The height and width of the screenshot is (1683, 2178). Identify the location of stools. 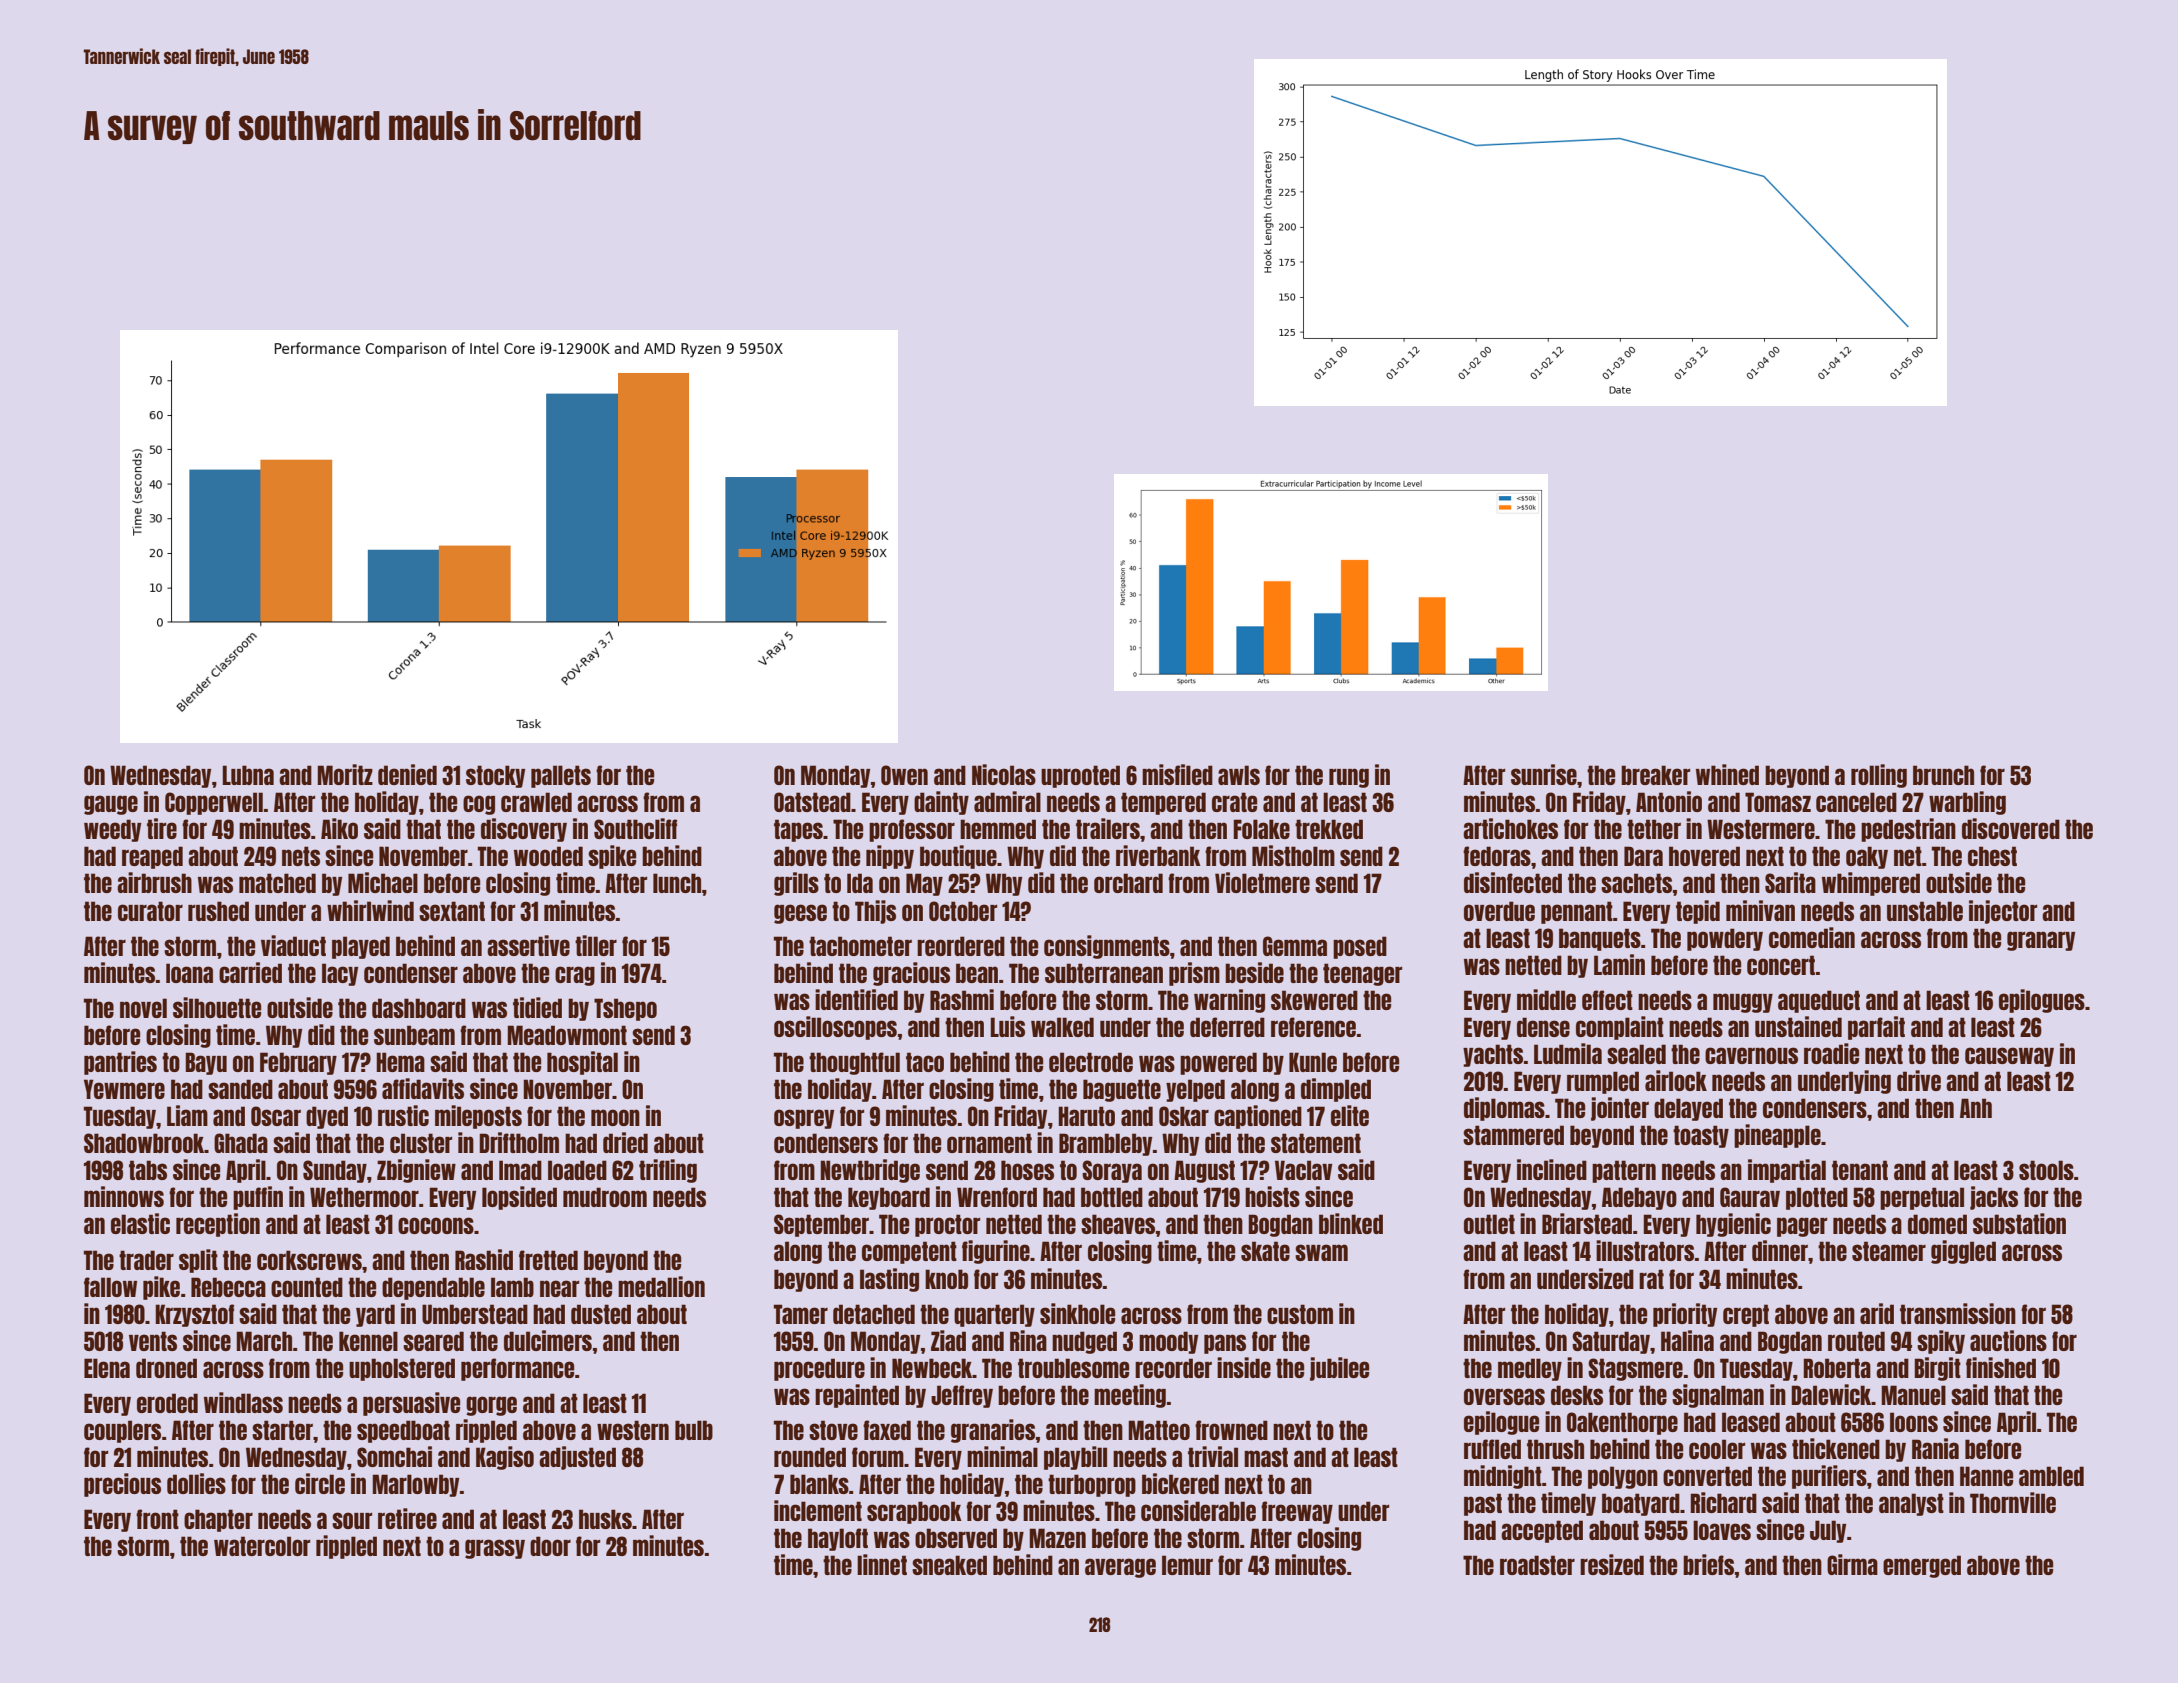
(2046, 1170).
